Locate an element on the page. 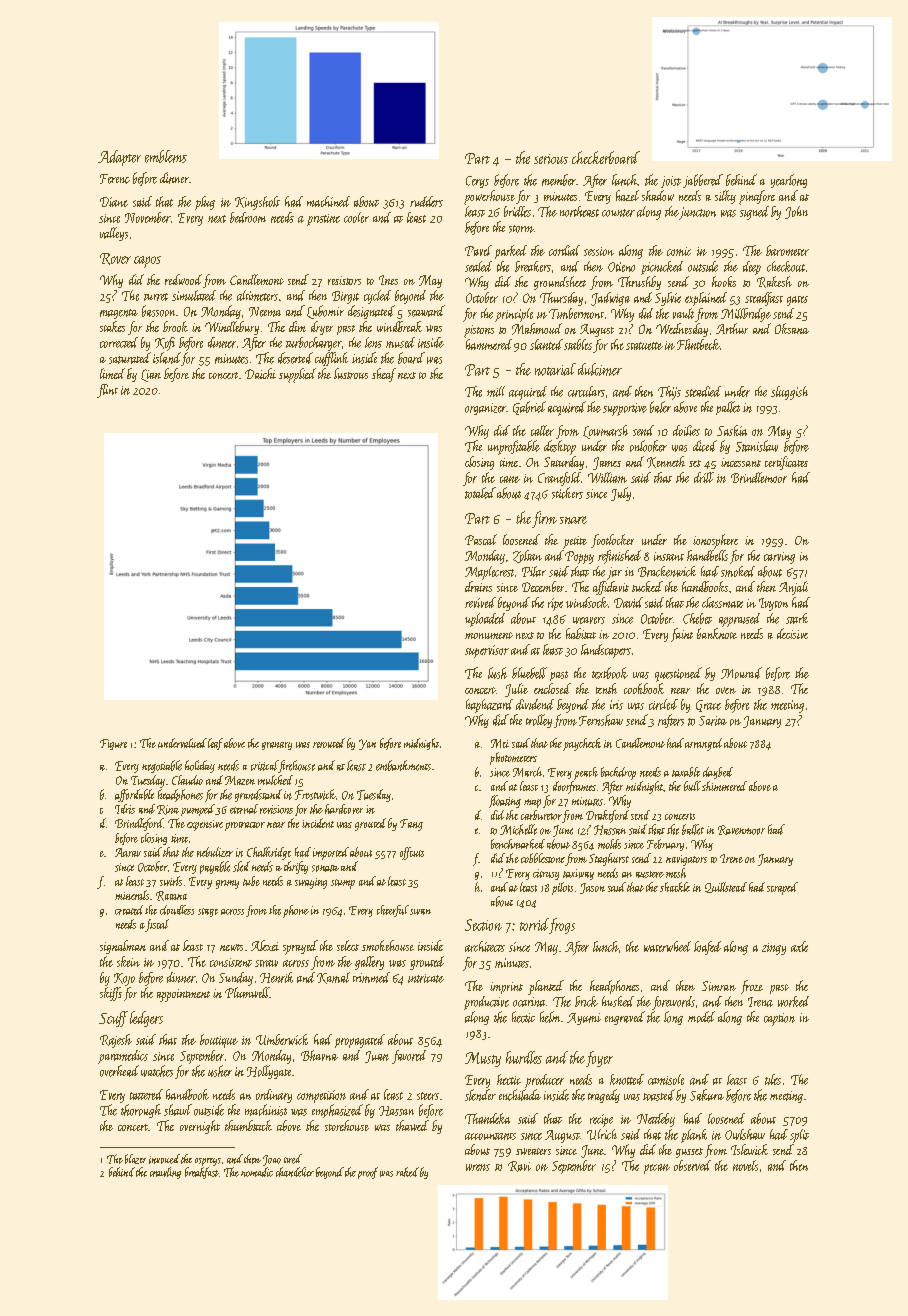  nomadic is located at coordinates (257, 1172).
